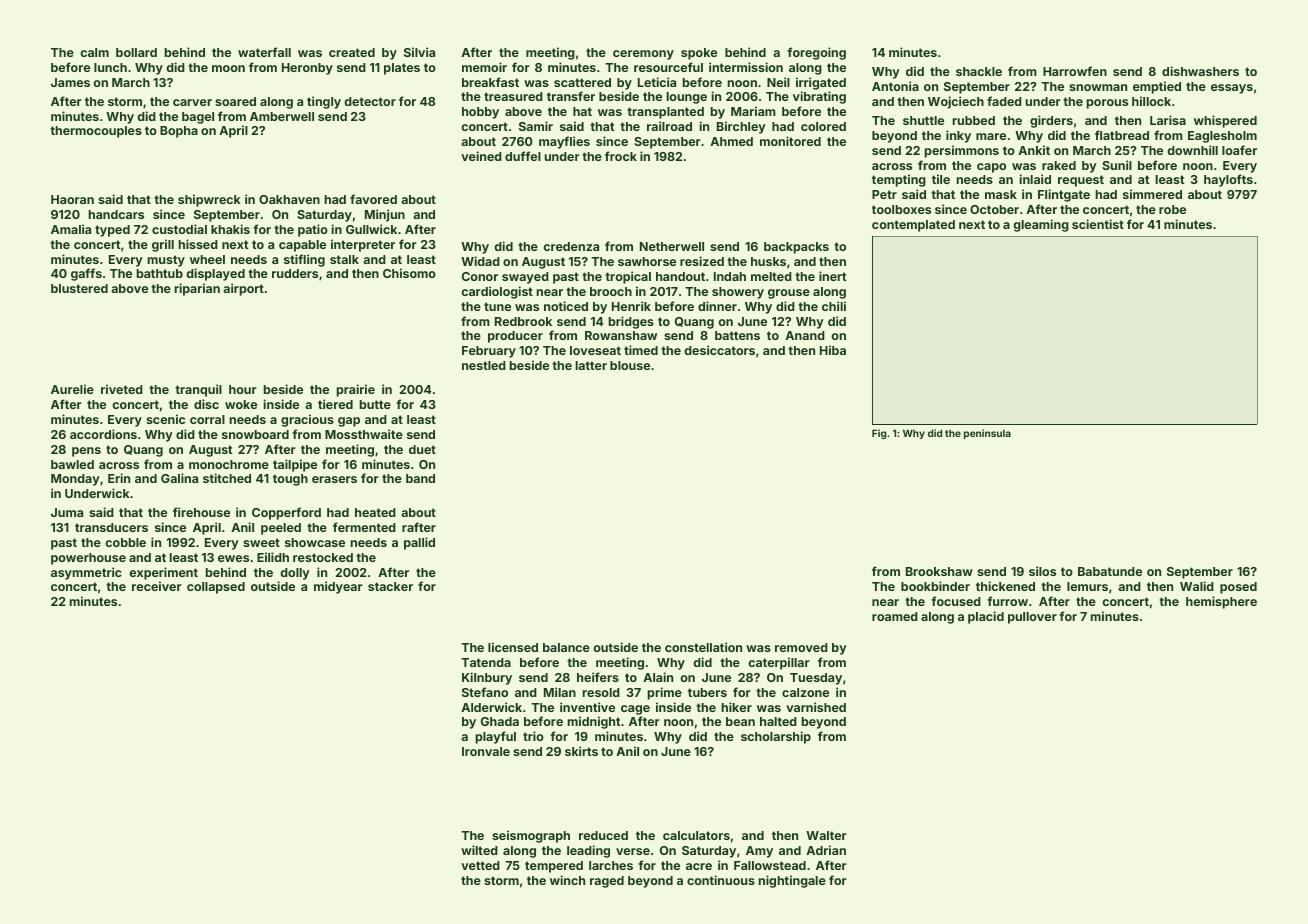 The image size is (1308, 924). Describe the element at coordinates (826, 835) in the screenshot. I see `Walter` at that location.
